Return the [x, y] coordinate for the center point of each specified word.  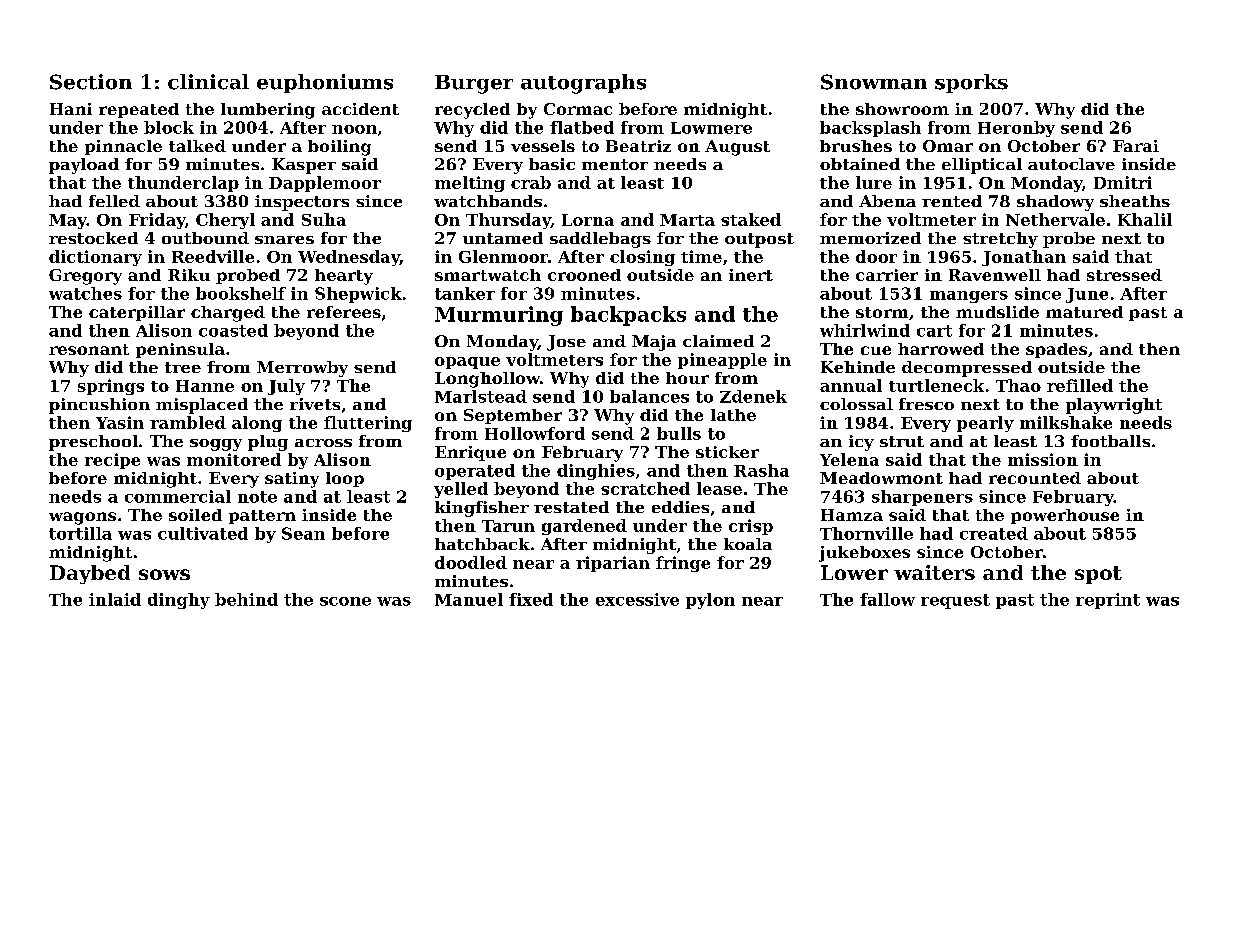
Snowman [874, 82]
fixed [531, 599]
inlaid [115, 599]
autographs [583, 84]
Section [91, 82]
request [955, 601]
